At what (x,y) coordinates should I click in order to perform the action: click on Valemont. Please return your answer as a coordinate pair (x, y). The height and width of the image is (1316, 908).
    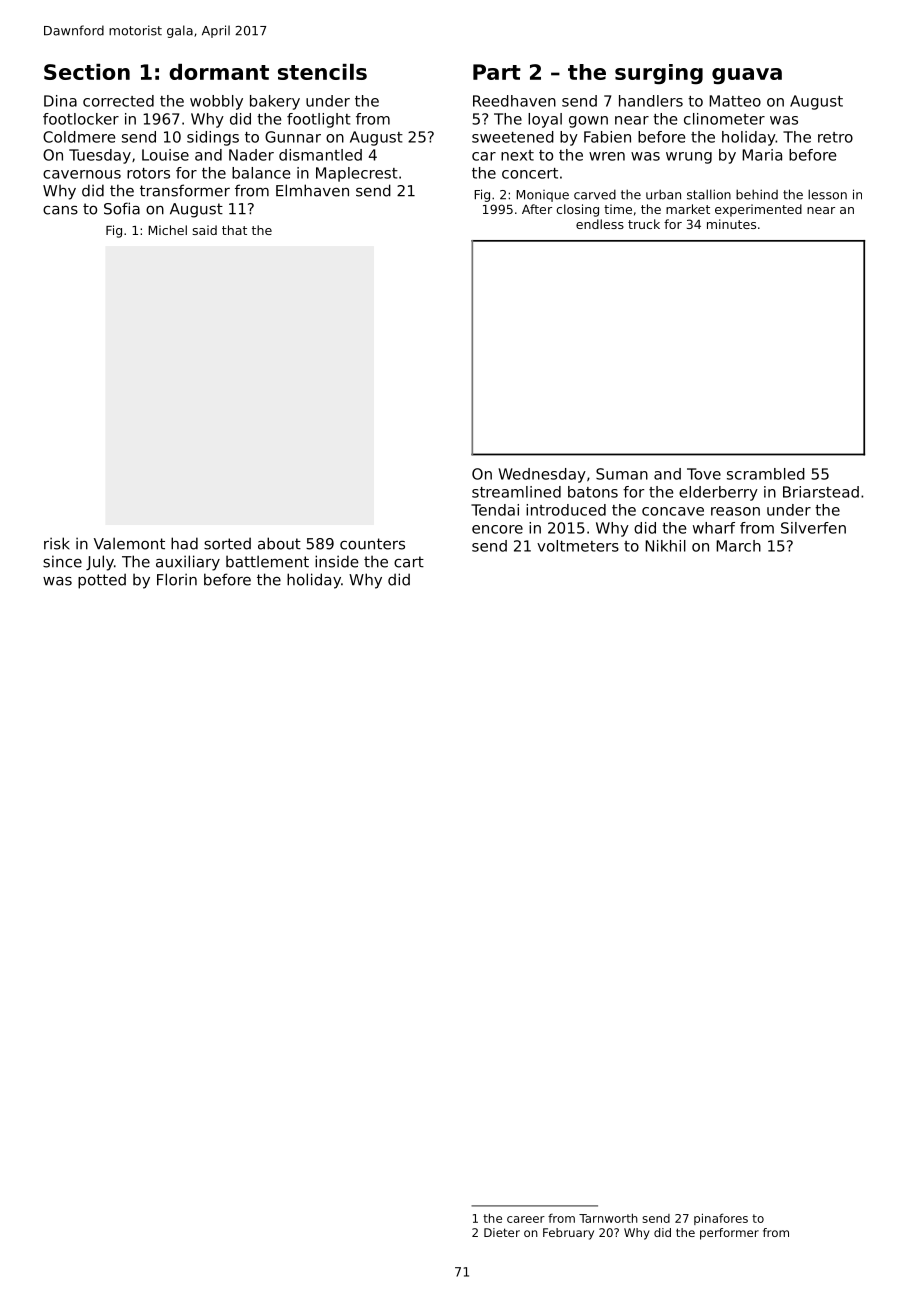
    Looking at the image, I should click on (129, 543).
